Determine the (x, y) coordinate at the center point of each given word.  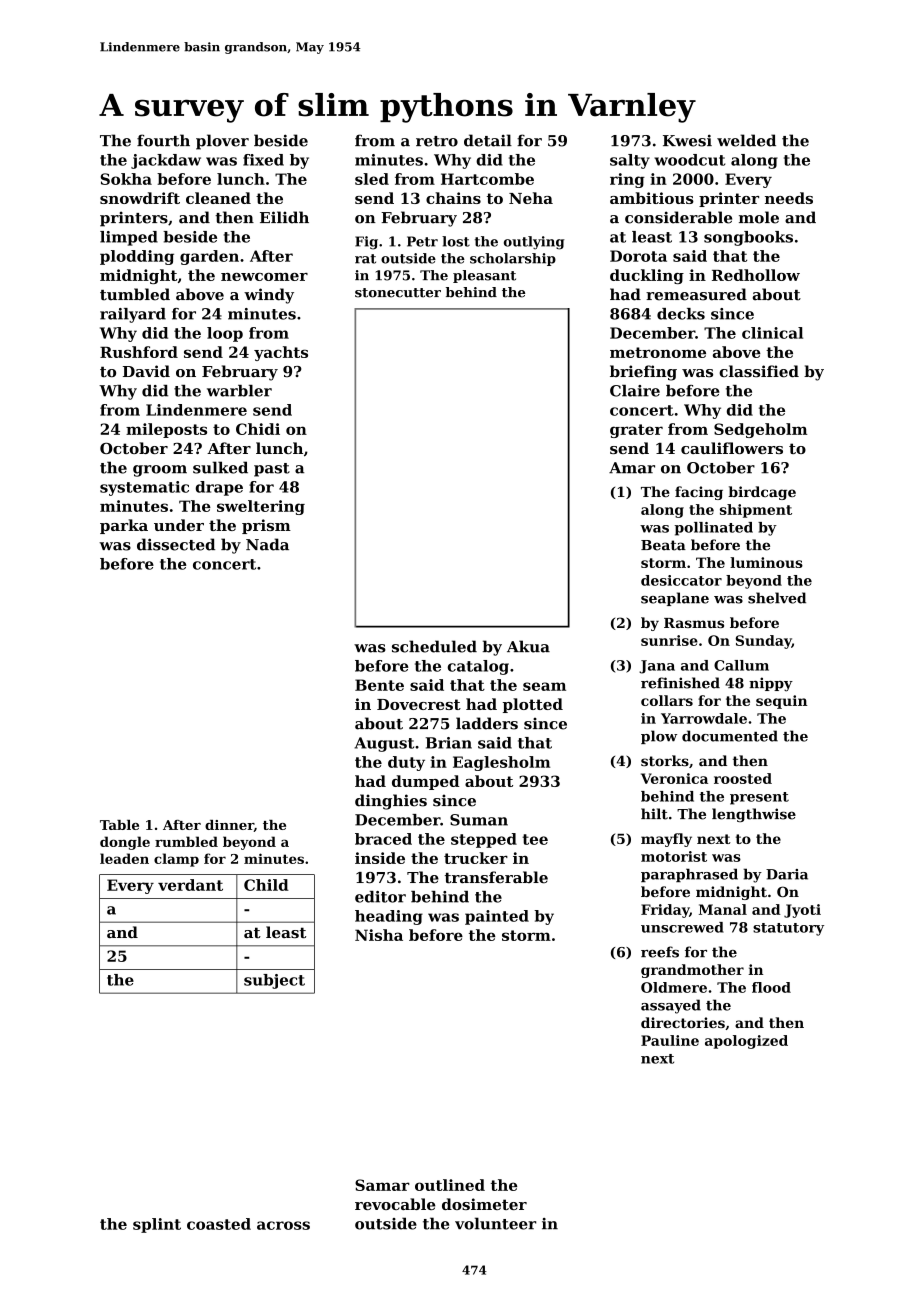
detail (488, 140)
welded (746, 140)
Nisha (379, 935)
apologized (746, 1042)
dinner (229, 826)
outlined (450, 1185)
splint (157, 1225)
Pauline (670, 1040)
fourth (163, 140)
